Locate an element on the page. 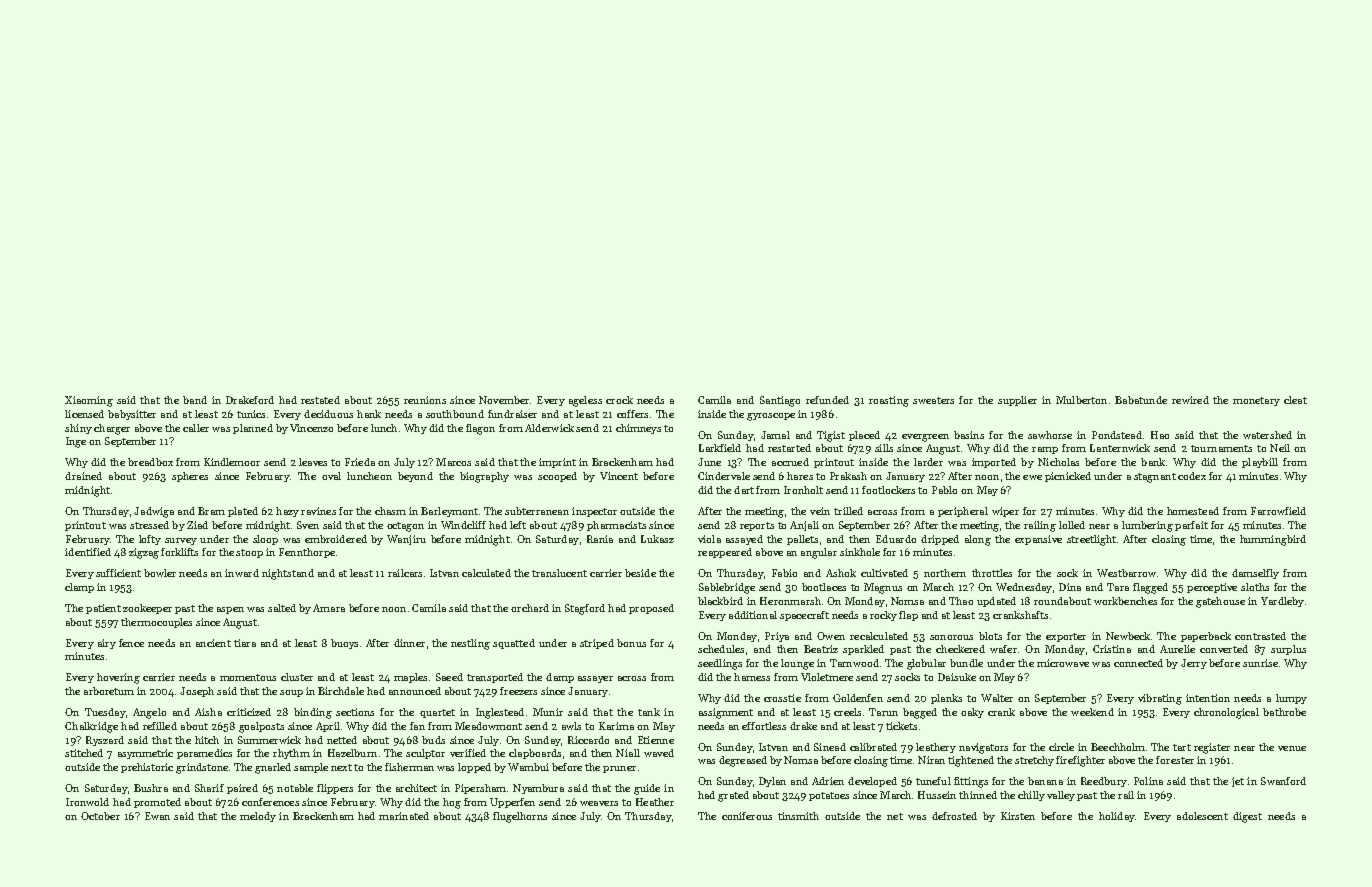  aspen is located at coordinates (230, 610).
